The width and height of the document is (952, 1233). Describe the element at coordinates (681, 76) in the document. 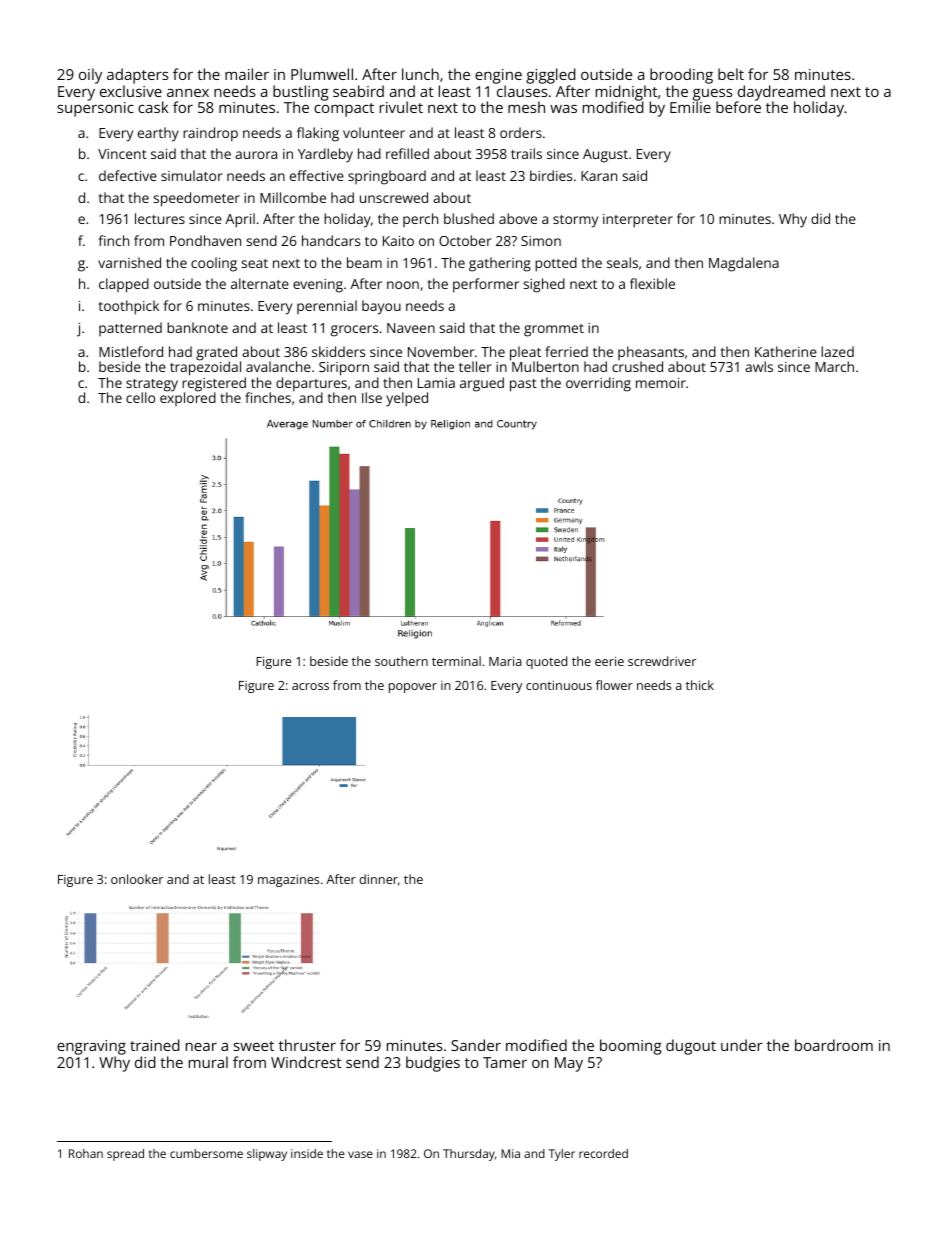

I see `brooding` at that location.
